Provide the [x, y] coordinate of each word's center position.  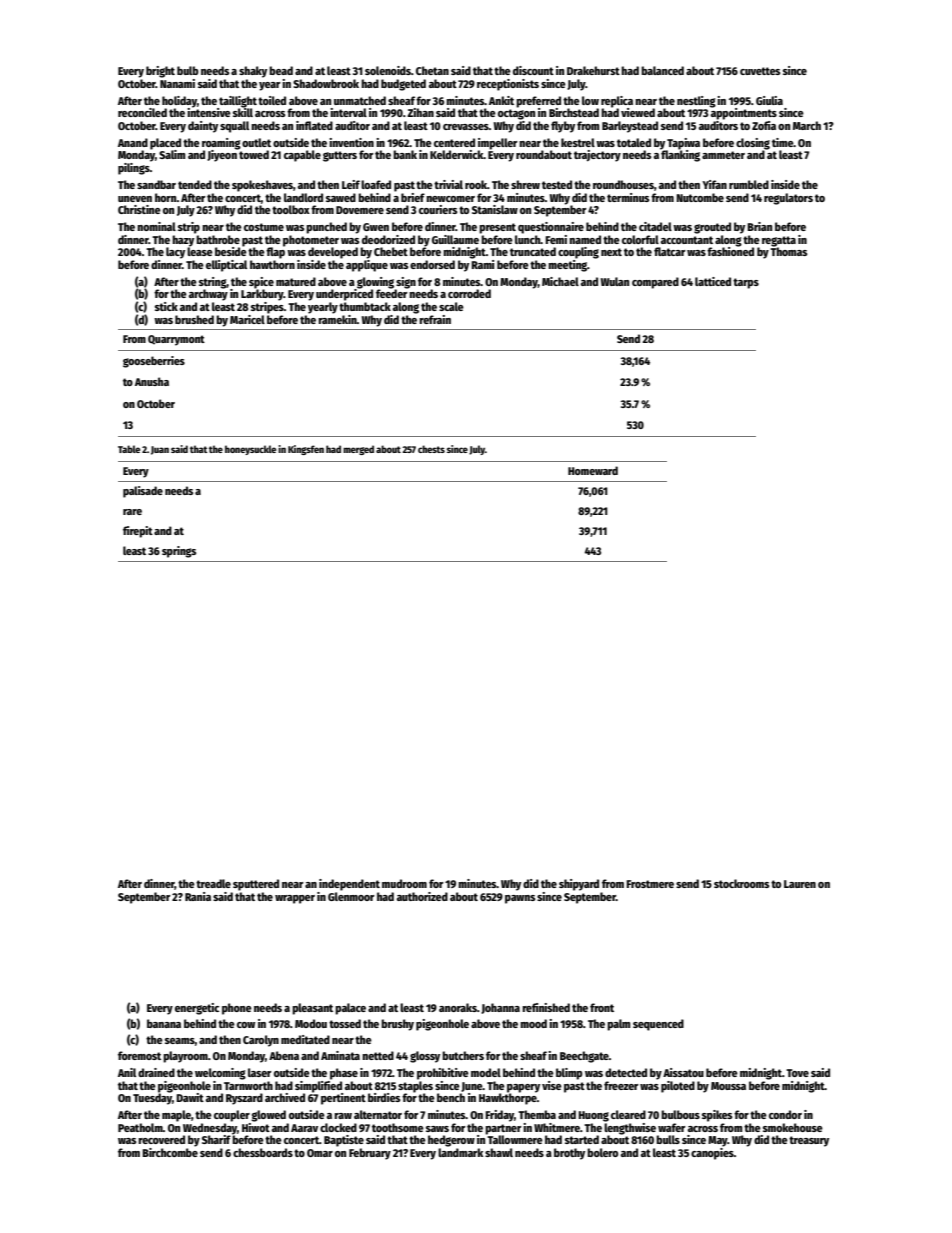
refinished [546, 1007]
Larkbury [262, 295]
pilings [134, 169]
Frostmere [650, 884]
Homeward [593, 470]
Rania [198, 896]
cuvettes [760, 71]
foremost [139, 1055]
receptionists [508, 85]
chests [431, 449]
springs [179, 552]
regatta [779, 241]
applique [367, 266]
